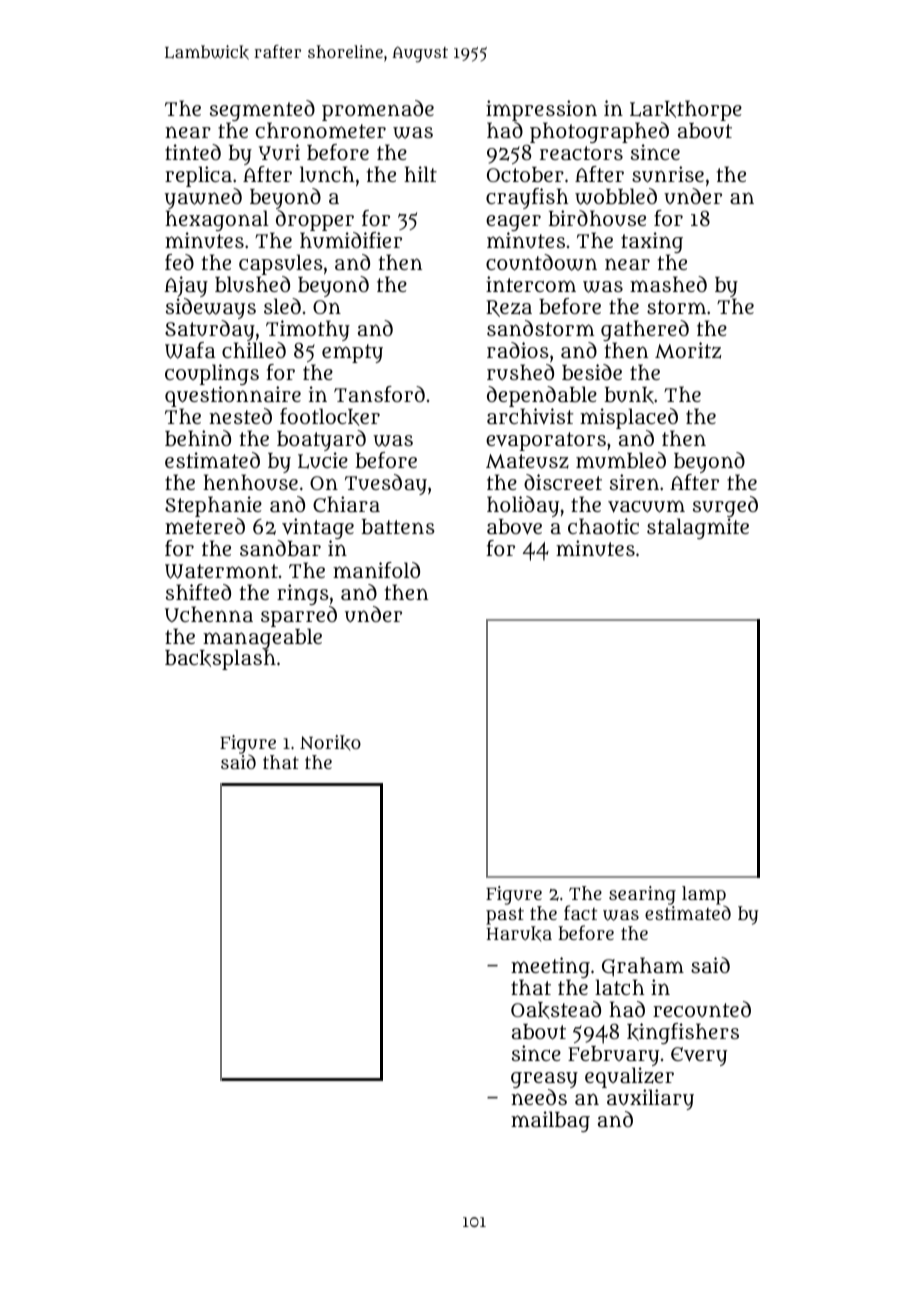 The width and height of the screenshot is (924, 1311). Describe the element at coordinates (351, 240) in the screenshot. I see `humidifier` at that location.
